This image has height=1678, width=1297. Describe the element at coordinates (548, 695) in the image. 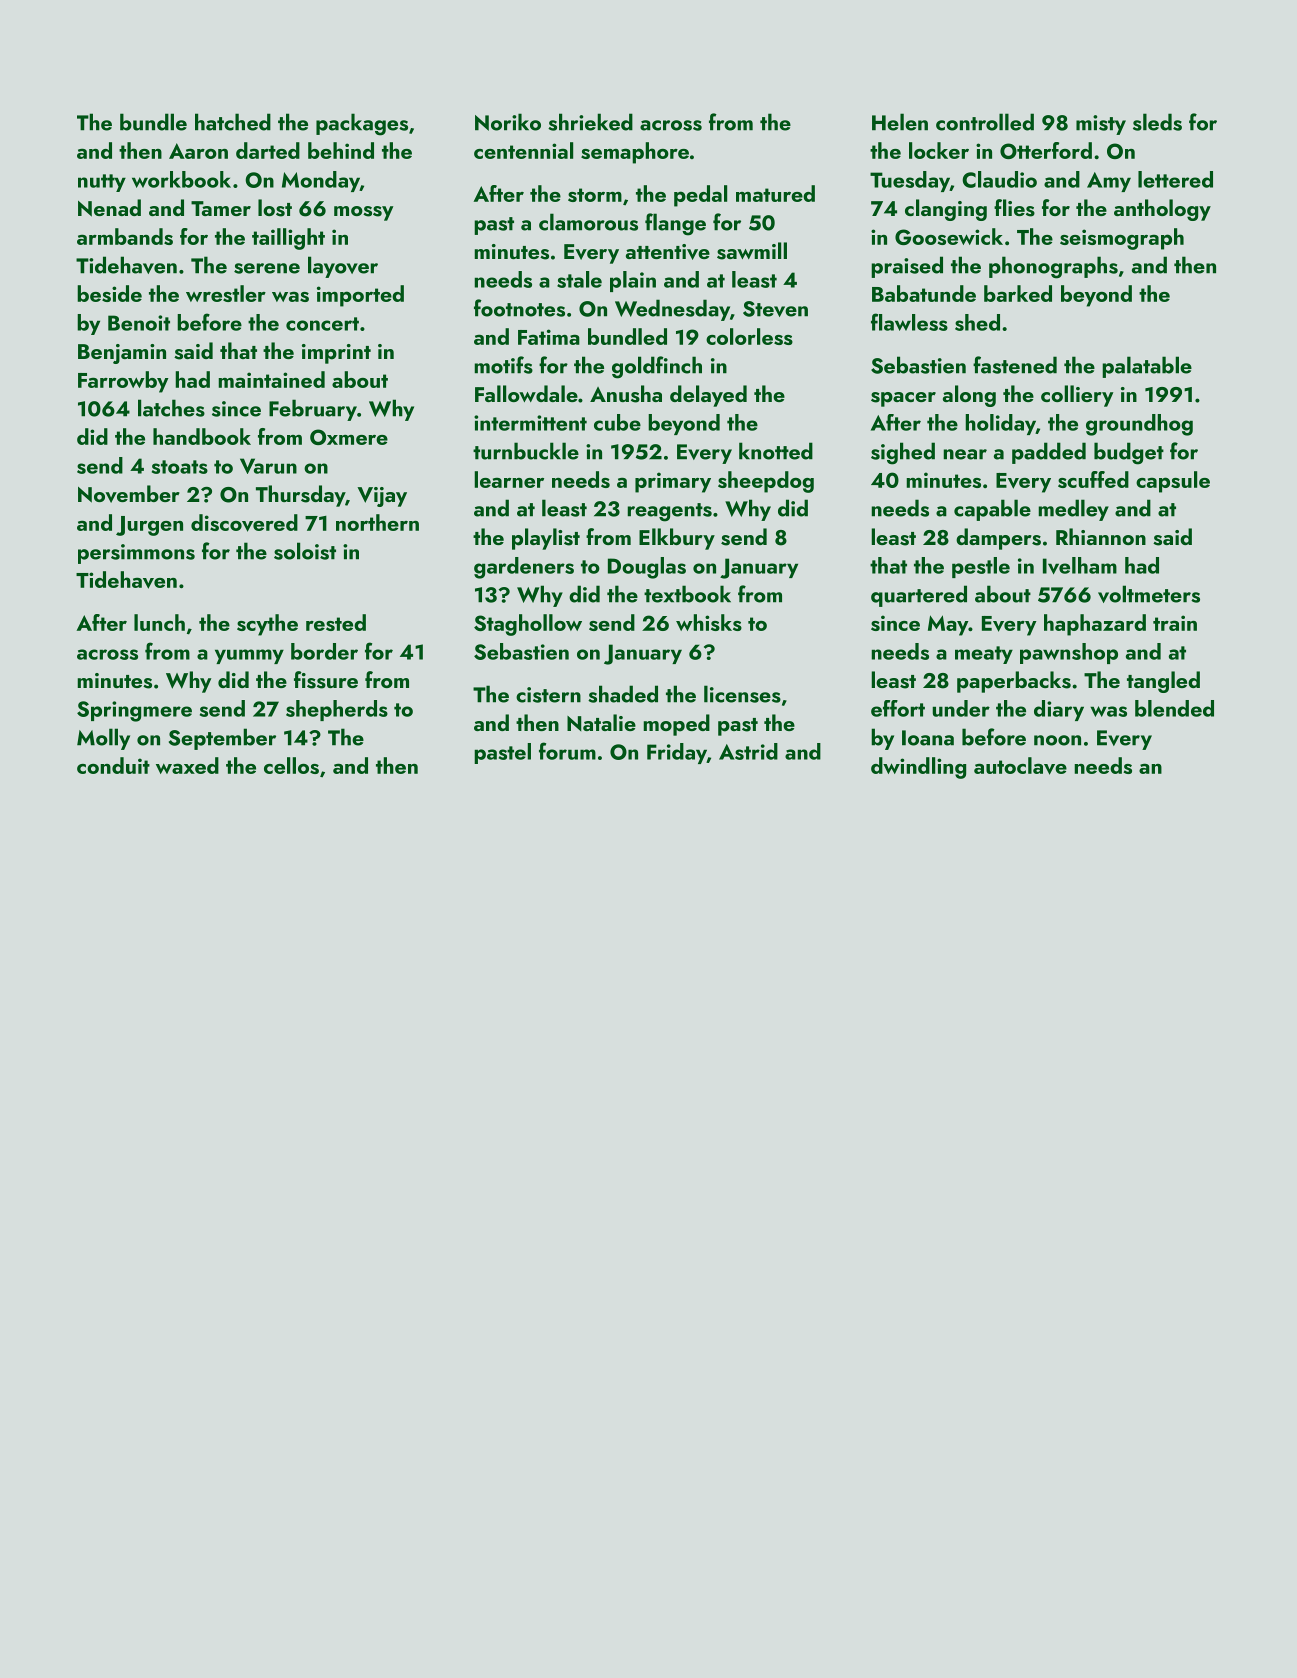

I see `cistern` at that location.
